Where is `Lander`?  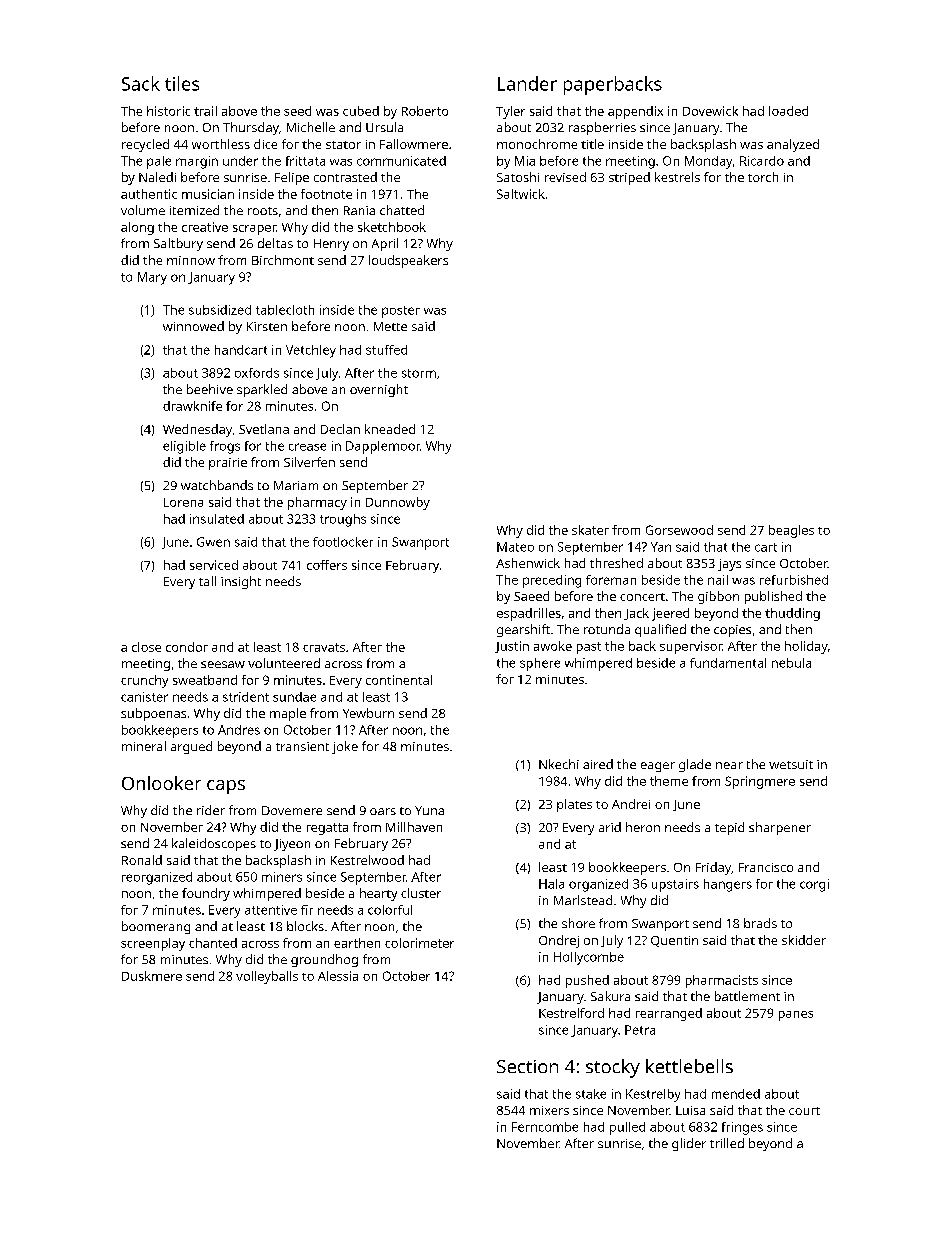
Lander is located at coordinates (527, 83).
